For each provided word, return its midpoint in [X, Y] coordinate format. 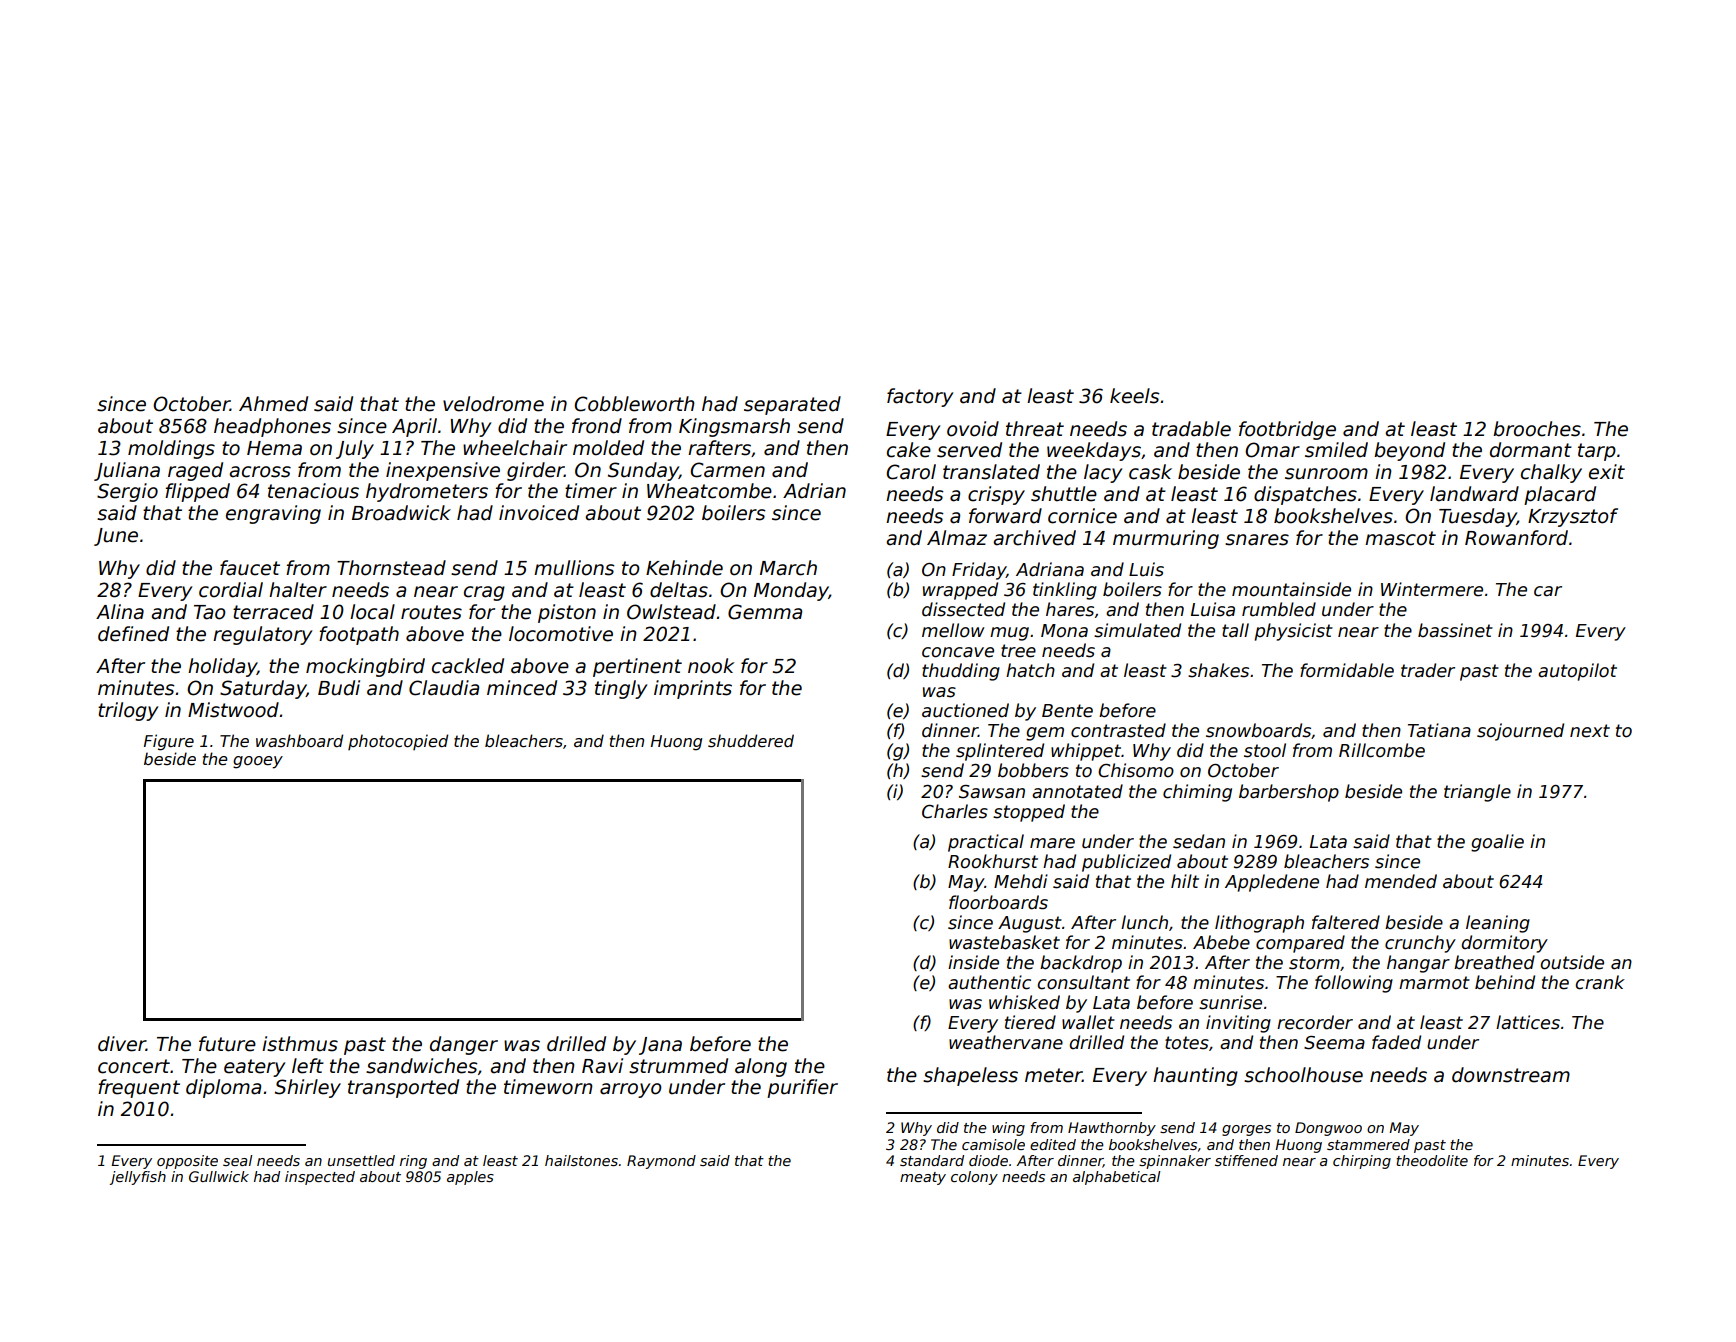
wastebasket [1004, 942]
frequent [139, 1088]
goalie [1497, 843]
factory [920, 397]
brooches [1537, 429]
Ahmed [273, 404]
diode [988, 1160]
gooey [258, 762]
